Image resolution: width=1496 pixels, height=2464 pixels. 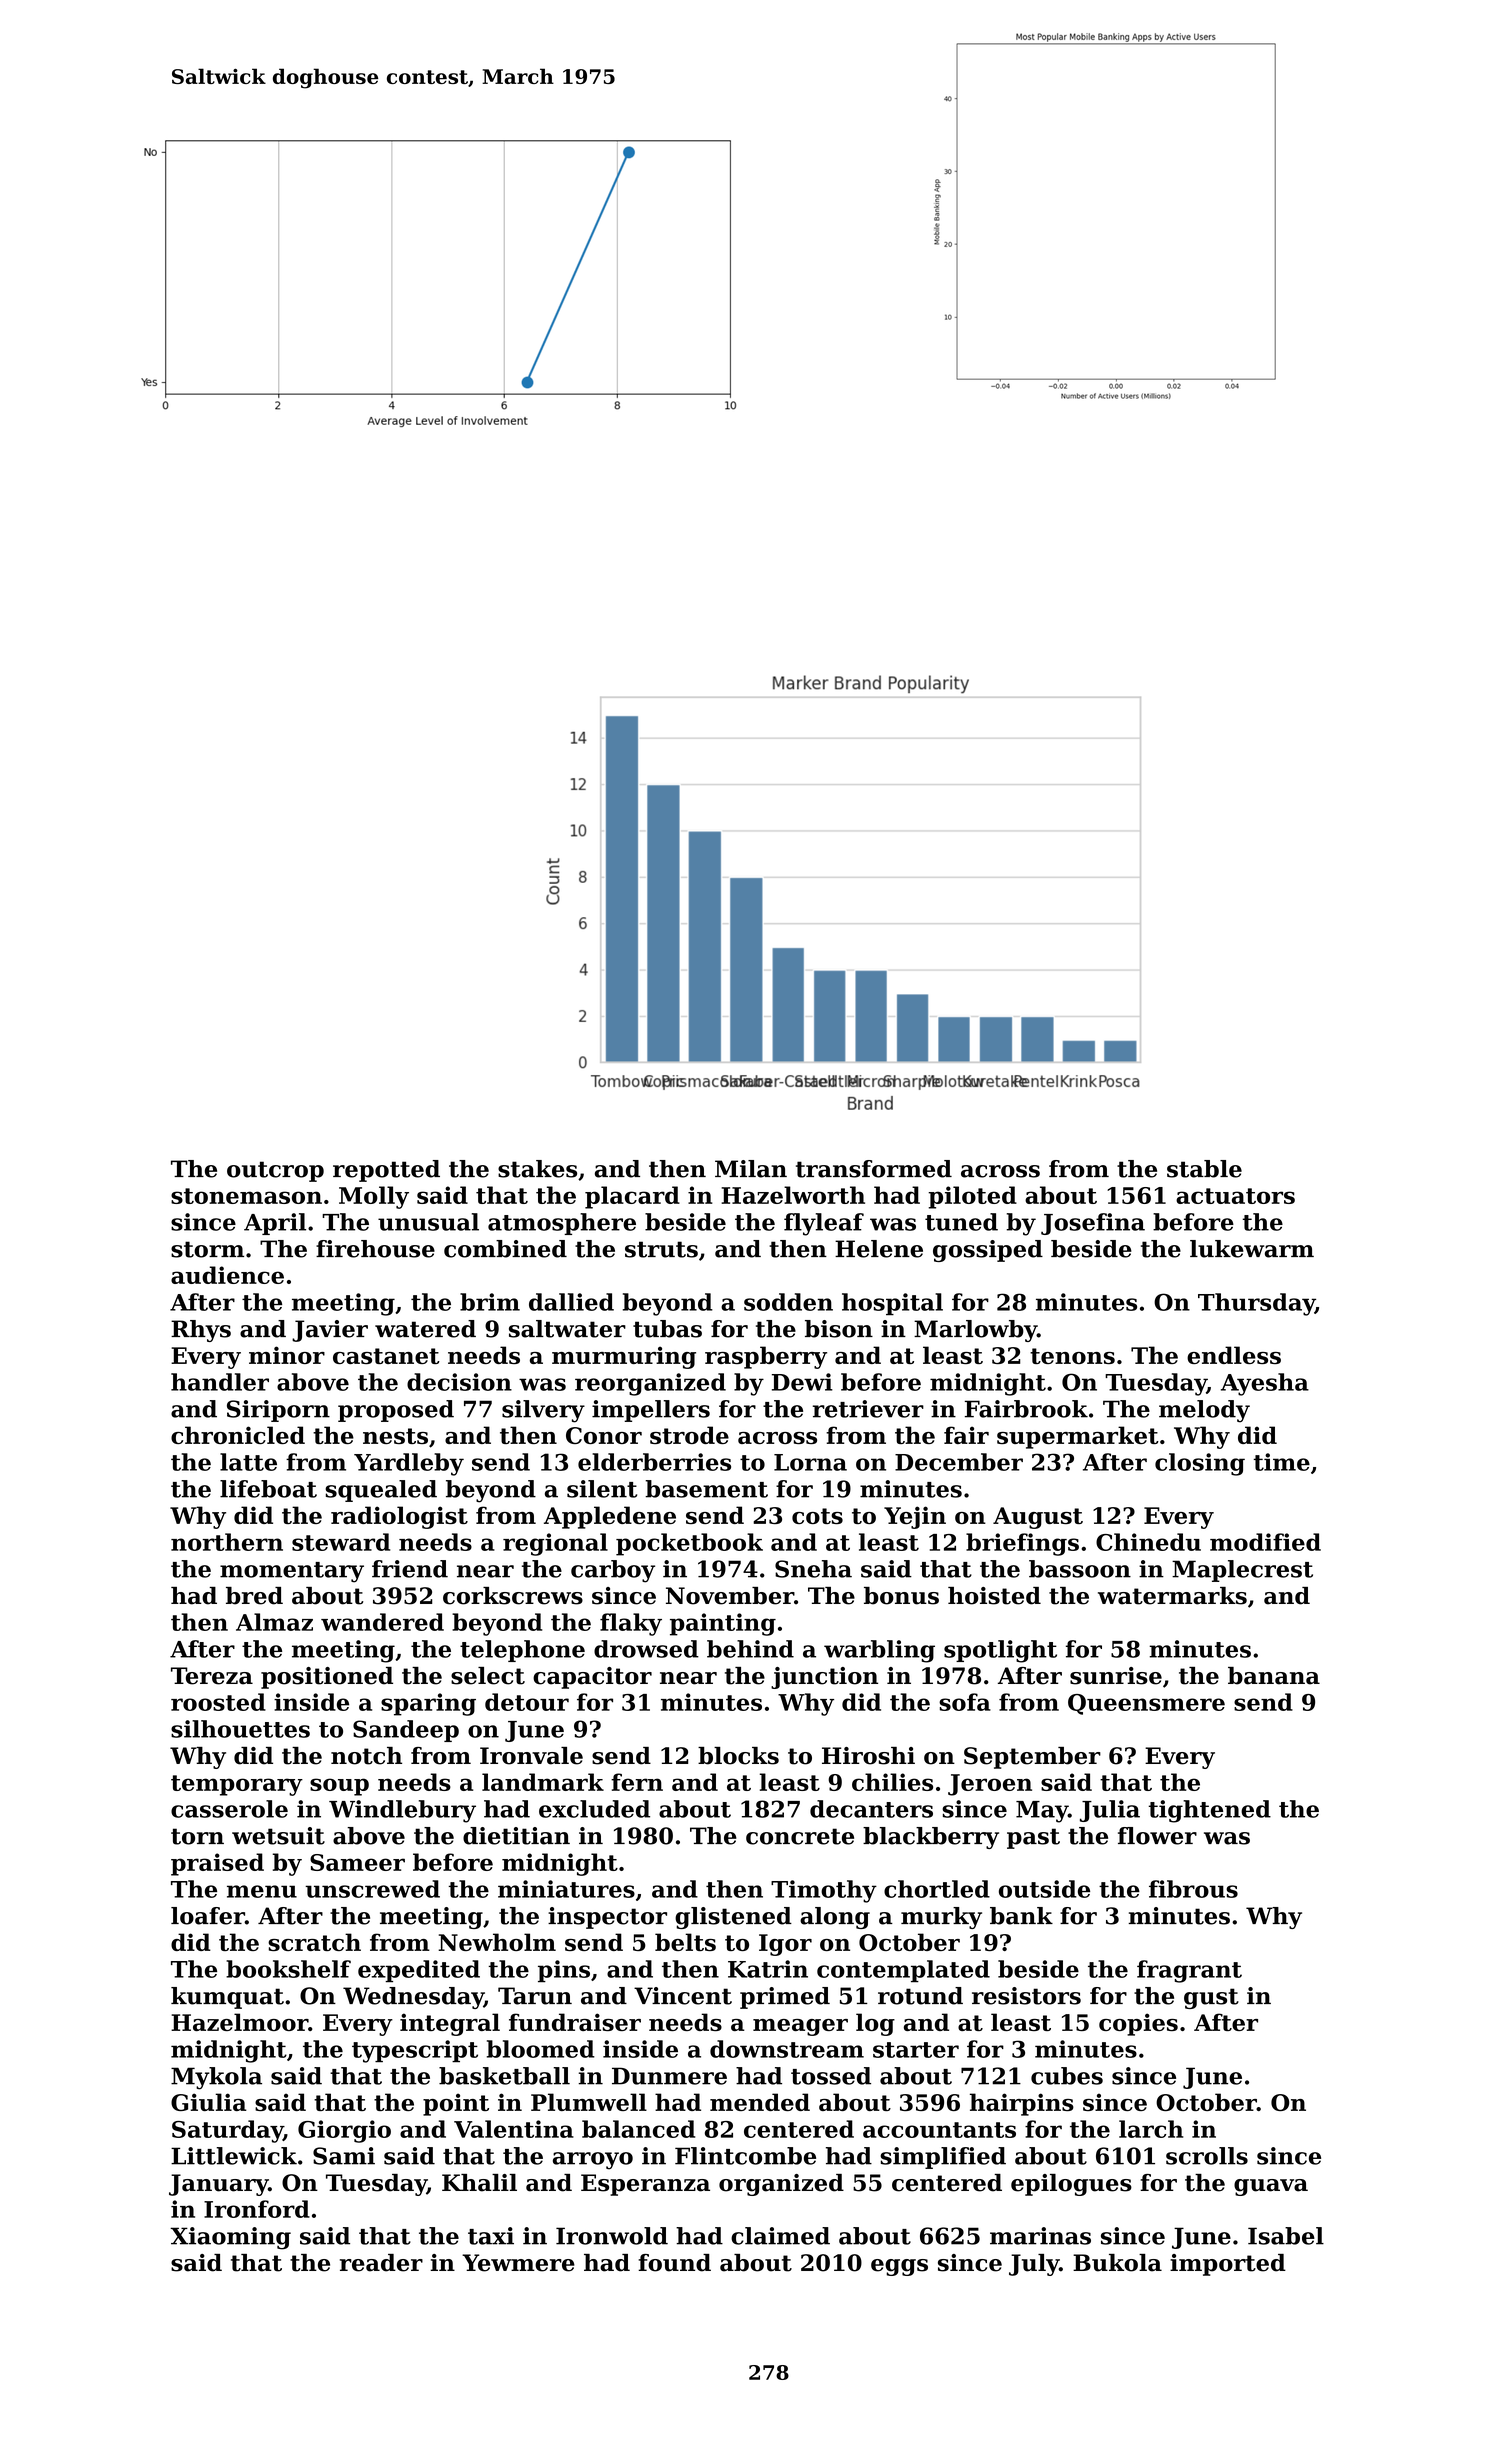 What do you see at coordinates (314, 1942) in the screenshot?
I see `scratch` at bounding box center [314, 1942].
